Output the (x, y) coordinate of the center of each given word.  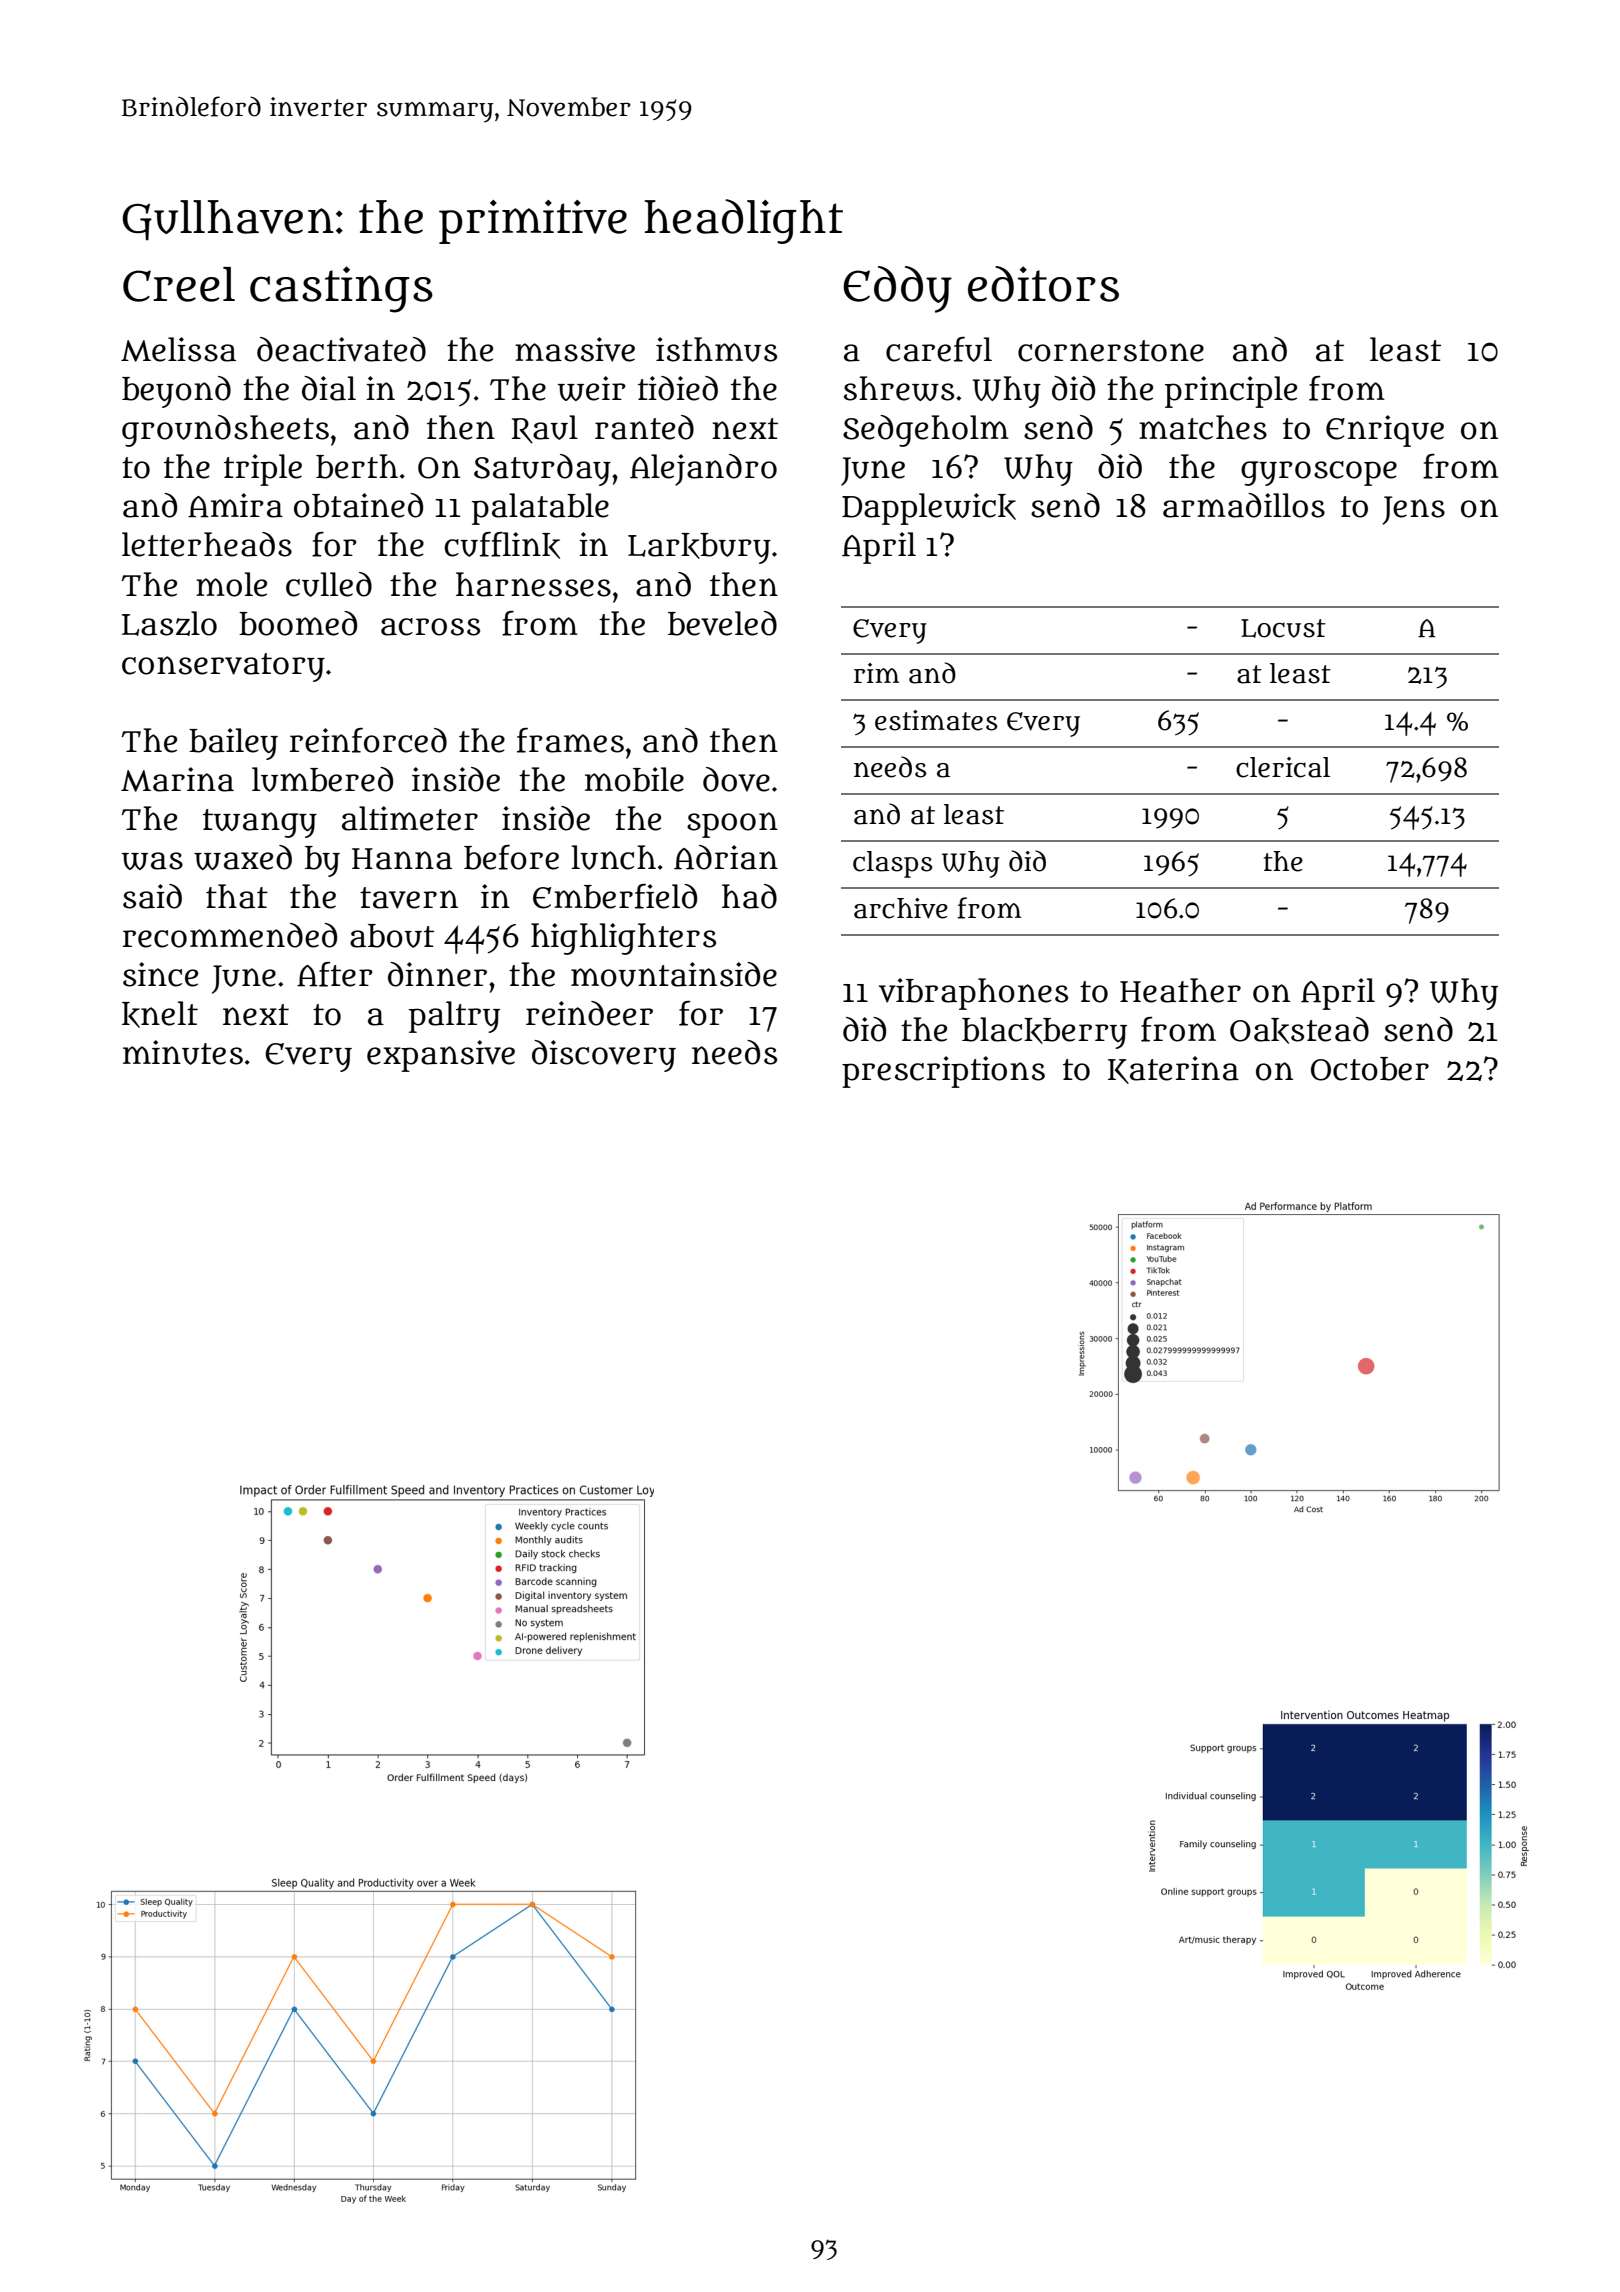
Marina (177, 779)
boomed (298, 623)
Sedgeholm (926, 431)
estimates (936, 720)
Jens (1413, 510)
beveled (722, 623)
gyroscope (1319, 473)
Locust (1283, 628)
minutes (183, 1052)
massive (575, 349)
